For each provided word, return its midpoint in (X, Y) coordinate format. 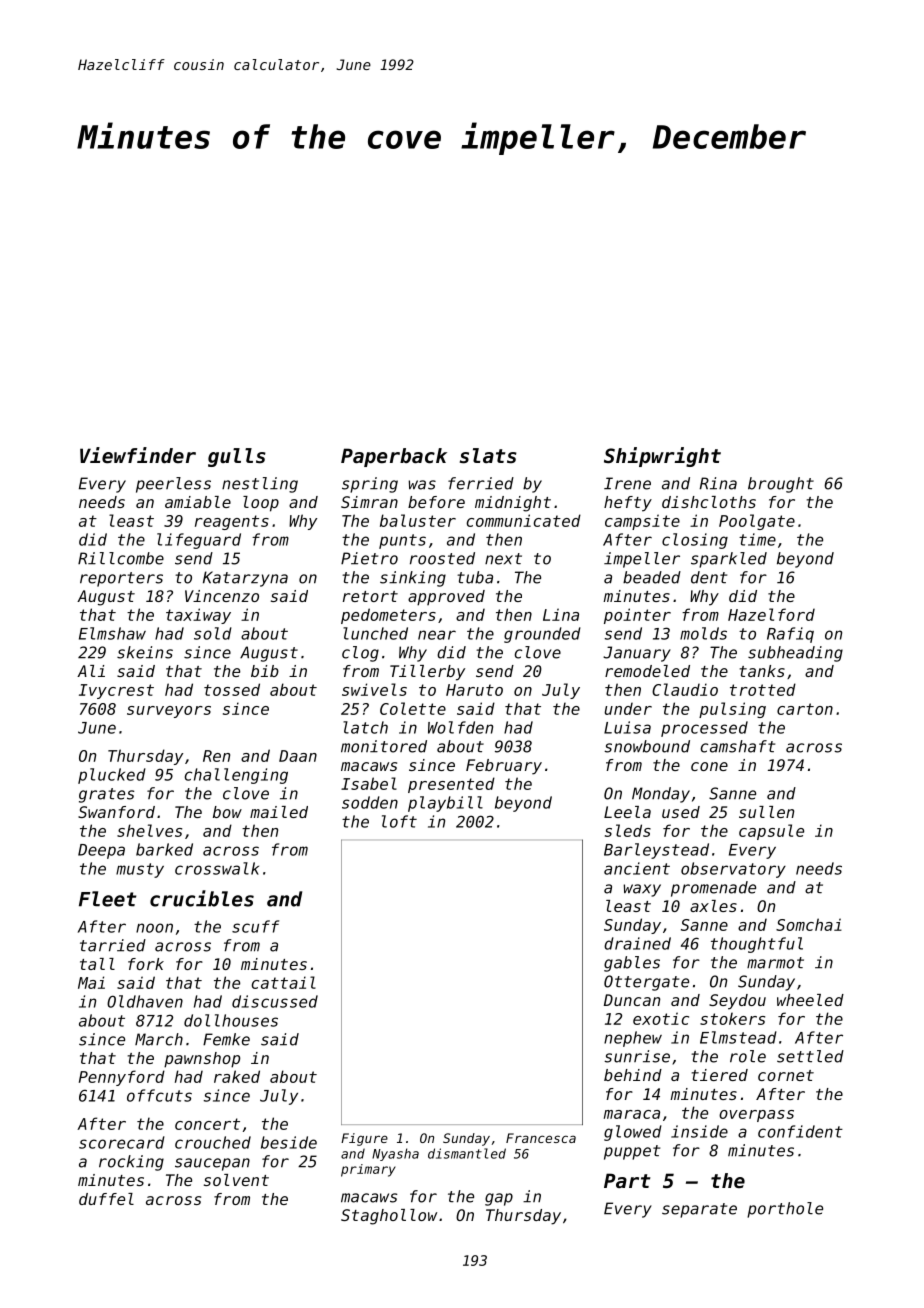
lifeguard (199, 541)
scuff (255, 926)
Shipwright (662, 457)
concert (207, 1124)
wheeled (810, 1000)
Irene (627, 483)
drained (637, 943)
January (637, 654)
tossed (232, 689)
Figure (364, 1139)
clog (360, 654)
